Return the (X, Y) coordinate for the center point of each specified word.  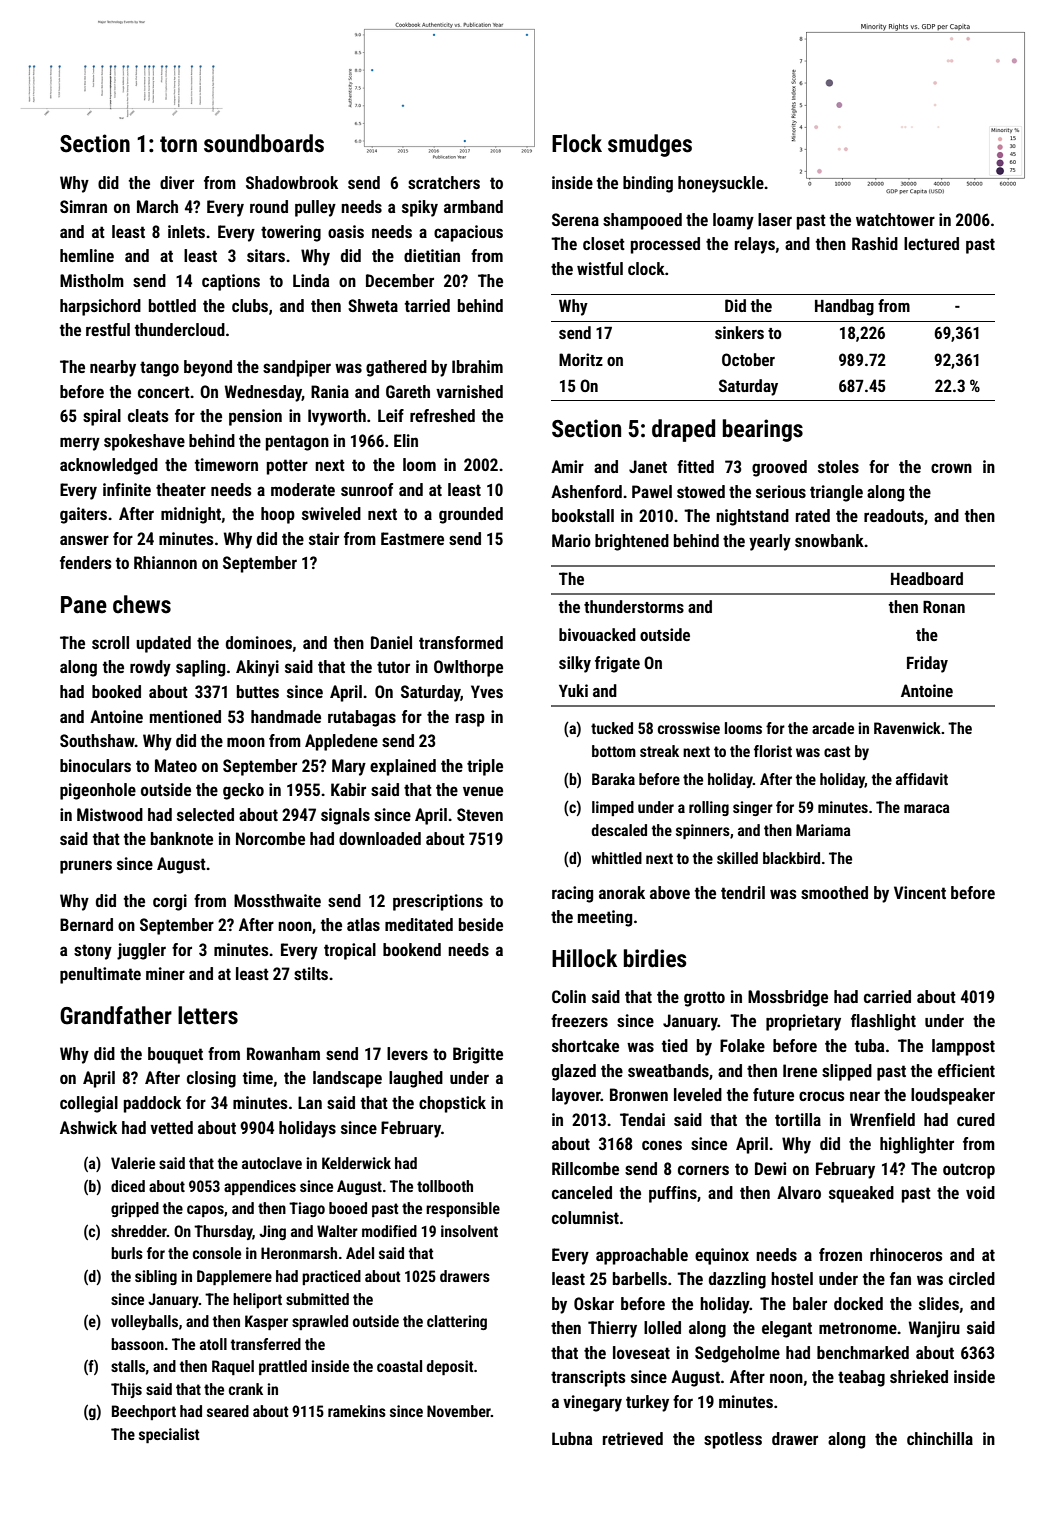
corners (703, 1170)
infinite (127, 489)
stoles (838, 466)
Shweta (373, 305)
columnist (585, 1217)
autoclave (272, 1163)
